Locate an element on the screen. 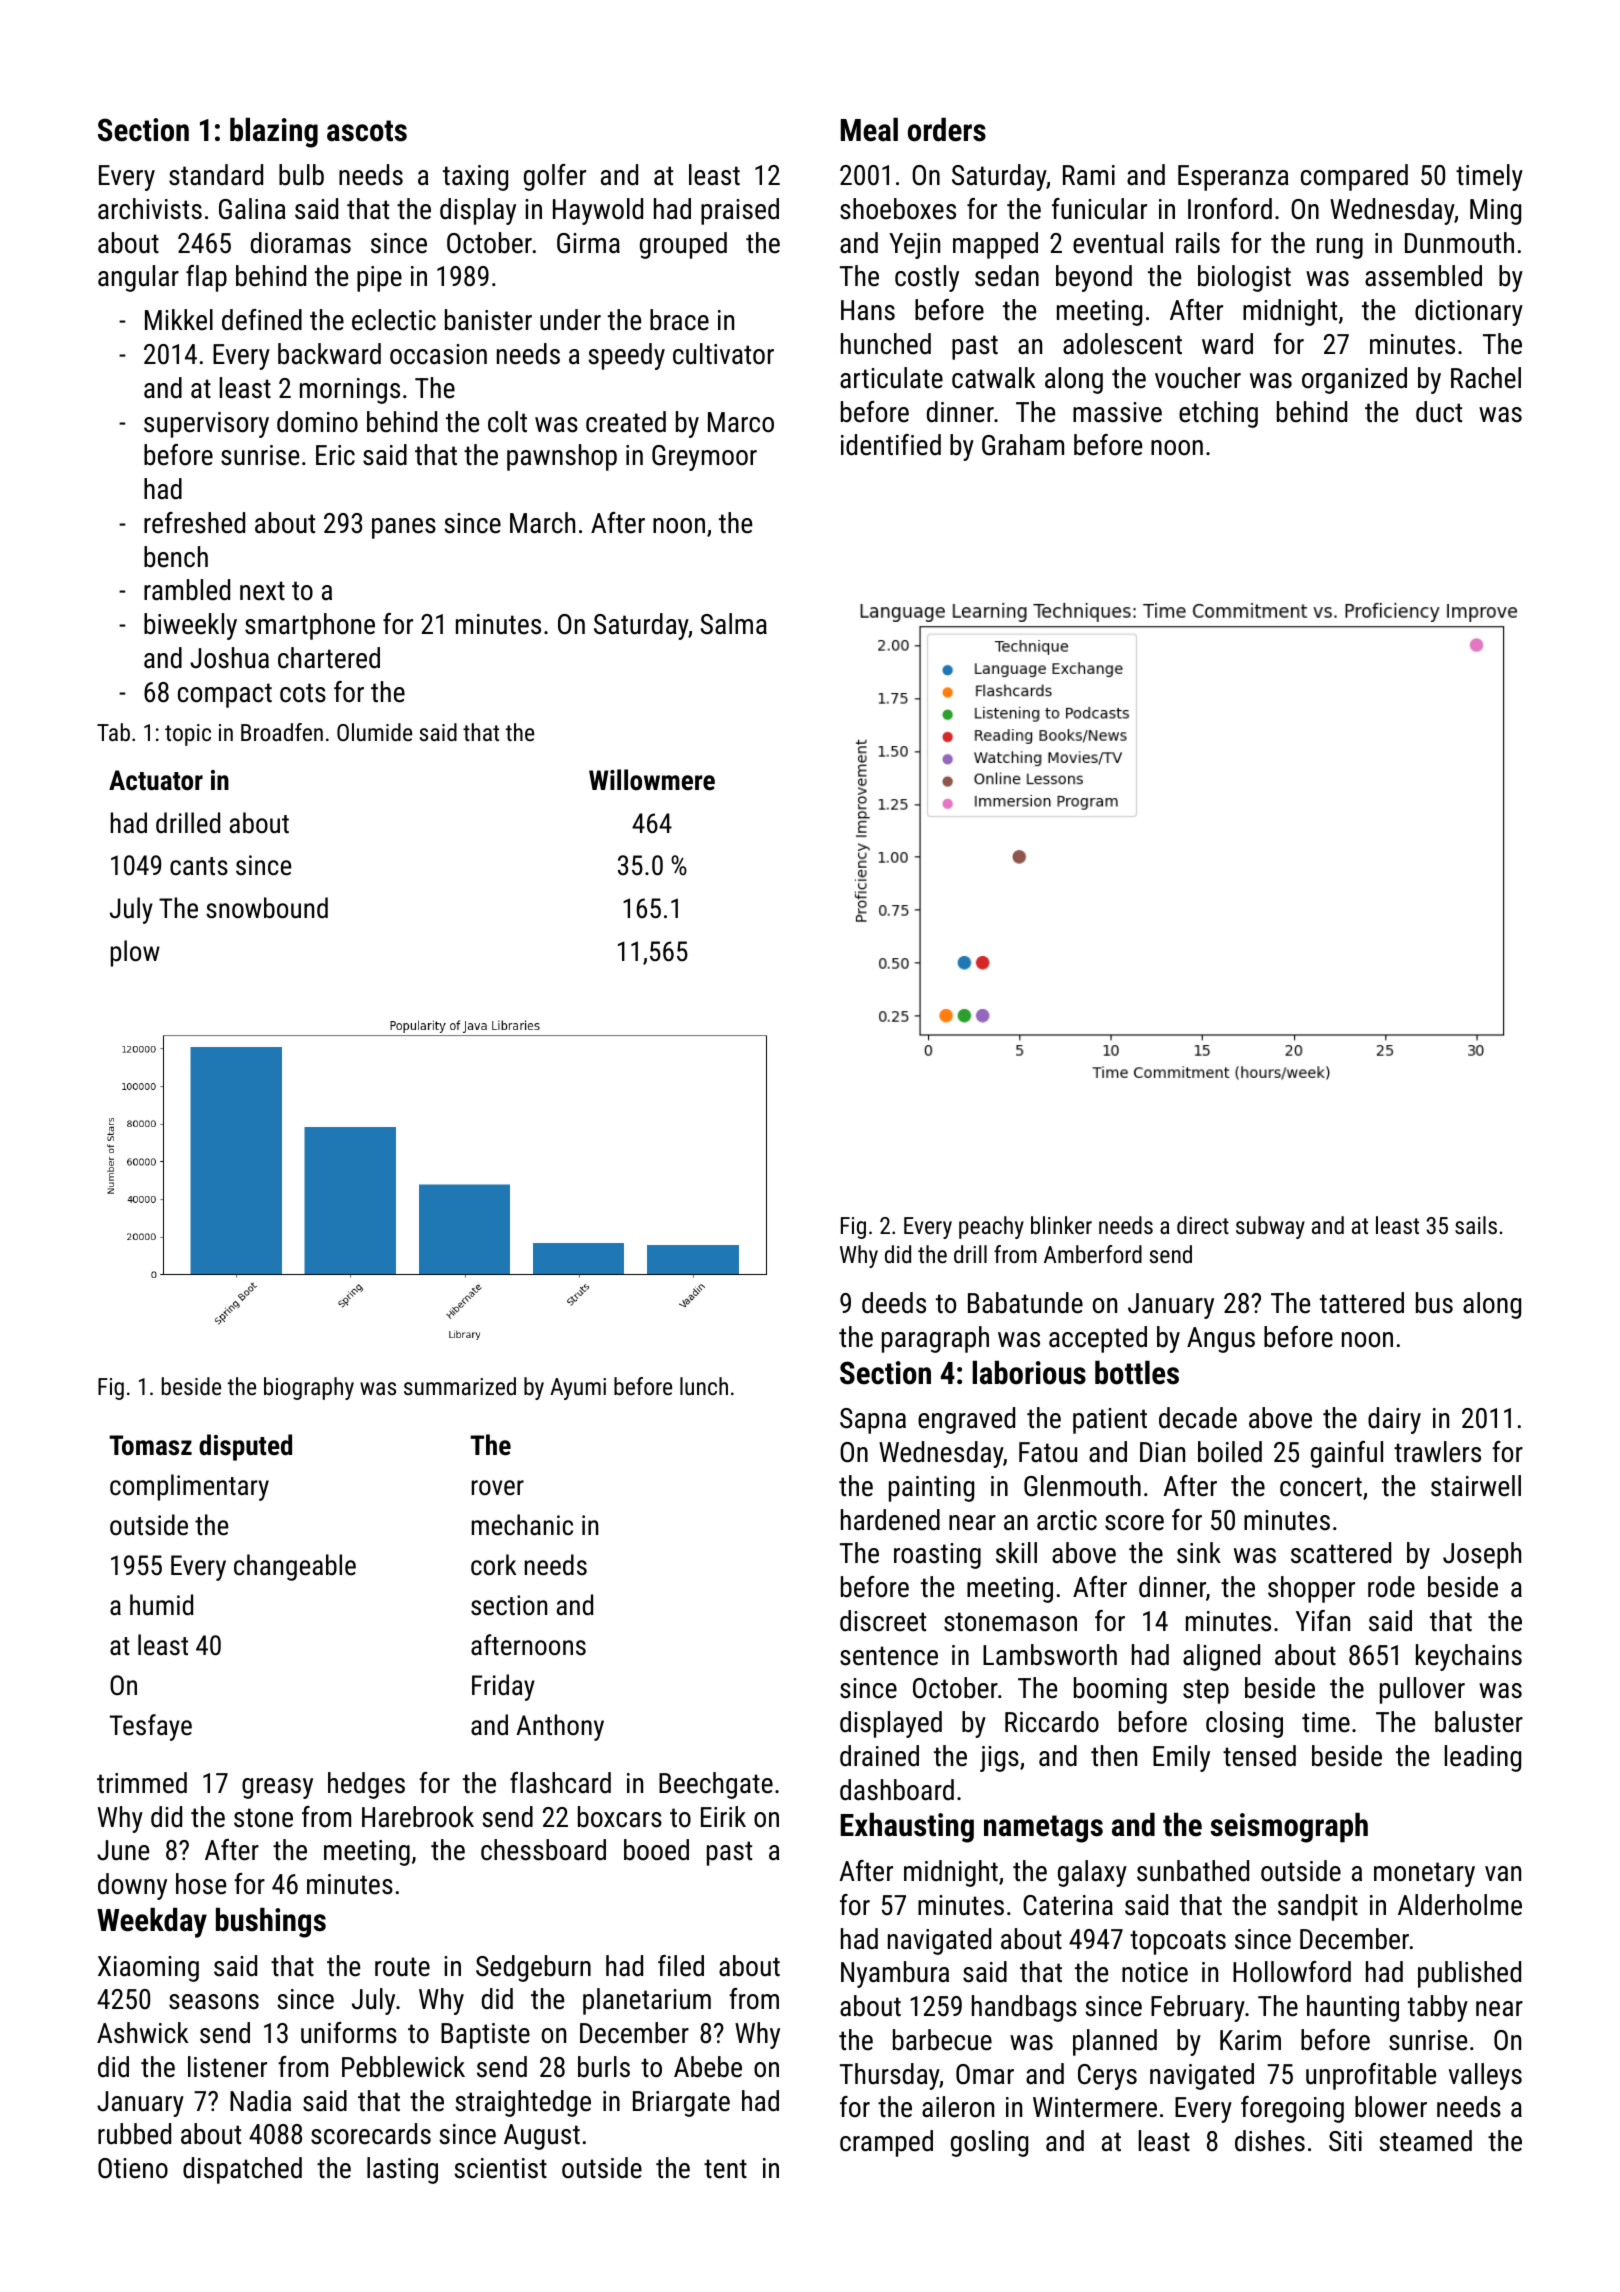 The image size is (1620, 2292). cramped is located at coordinates (886, 2143).
